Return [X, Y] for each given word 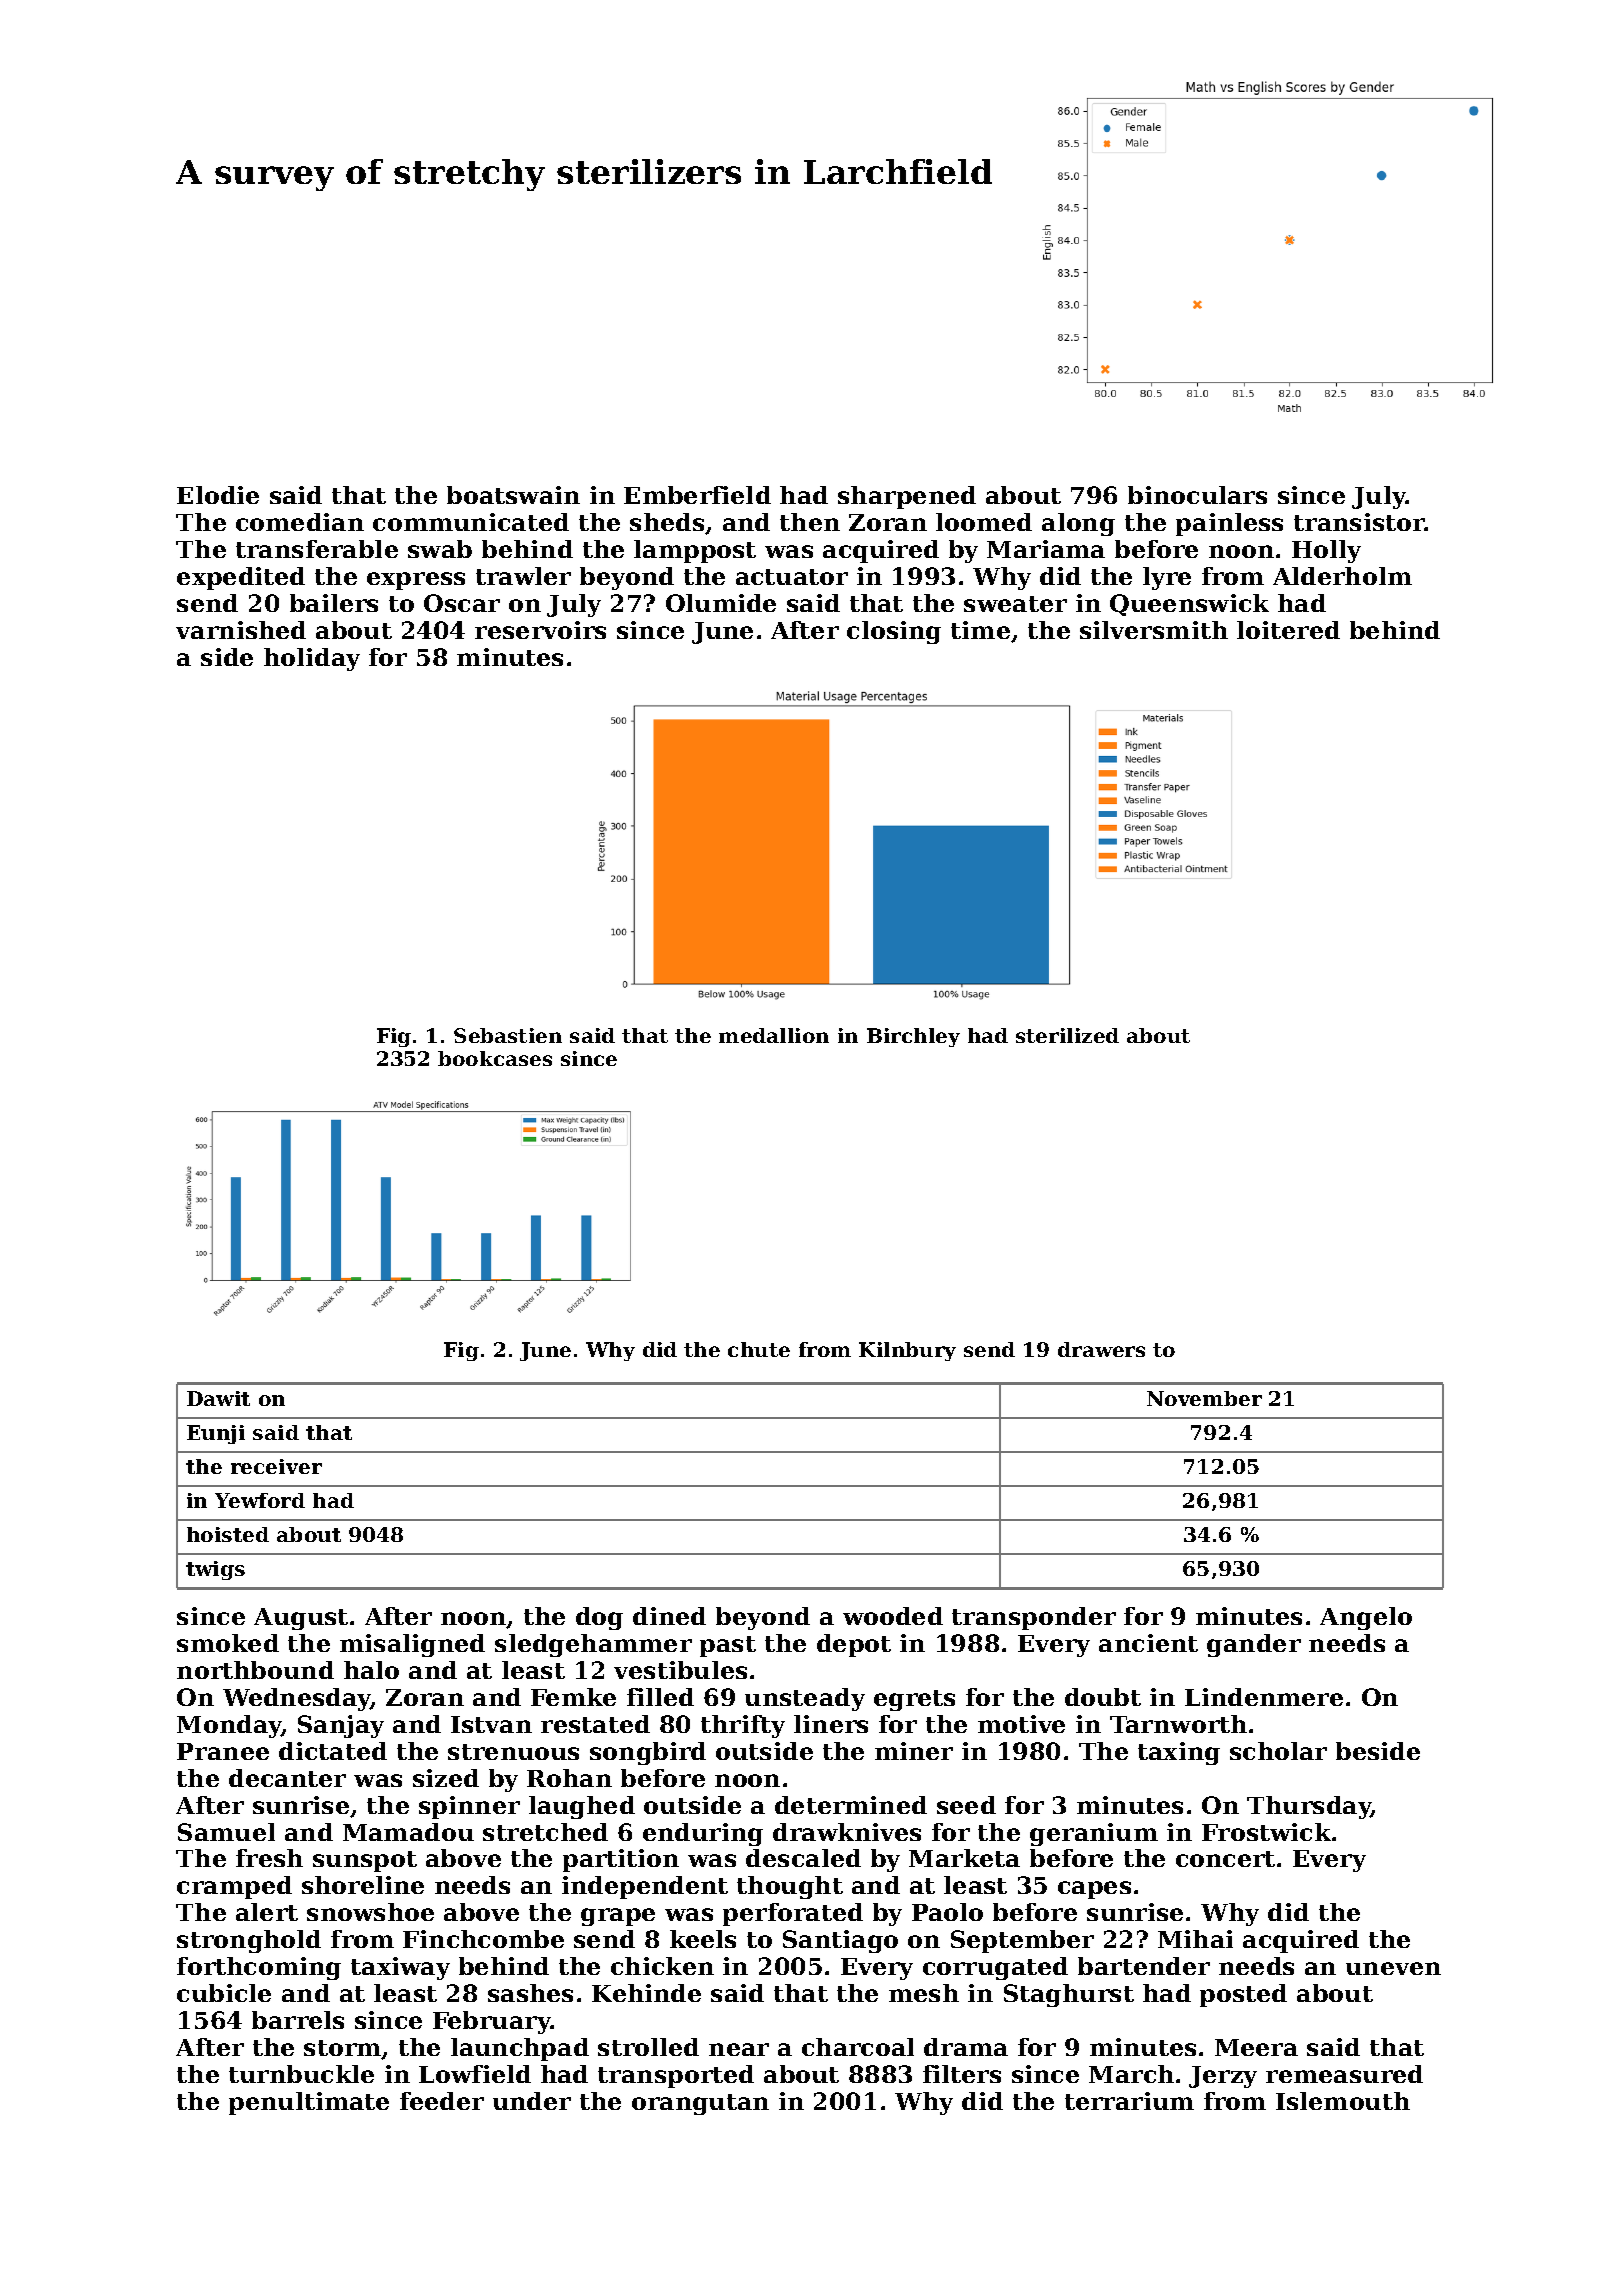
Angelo [1366, 1618]
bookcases [495, 1058]
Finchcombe [483, 1939]
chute [759, 1349]
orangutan [700, 2104]
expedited [241, 578]
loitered [1288, 630]
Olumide [721, 603]
